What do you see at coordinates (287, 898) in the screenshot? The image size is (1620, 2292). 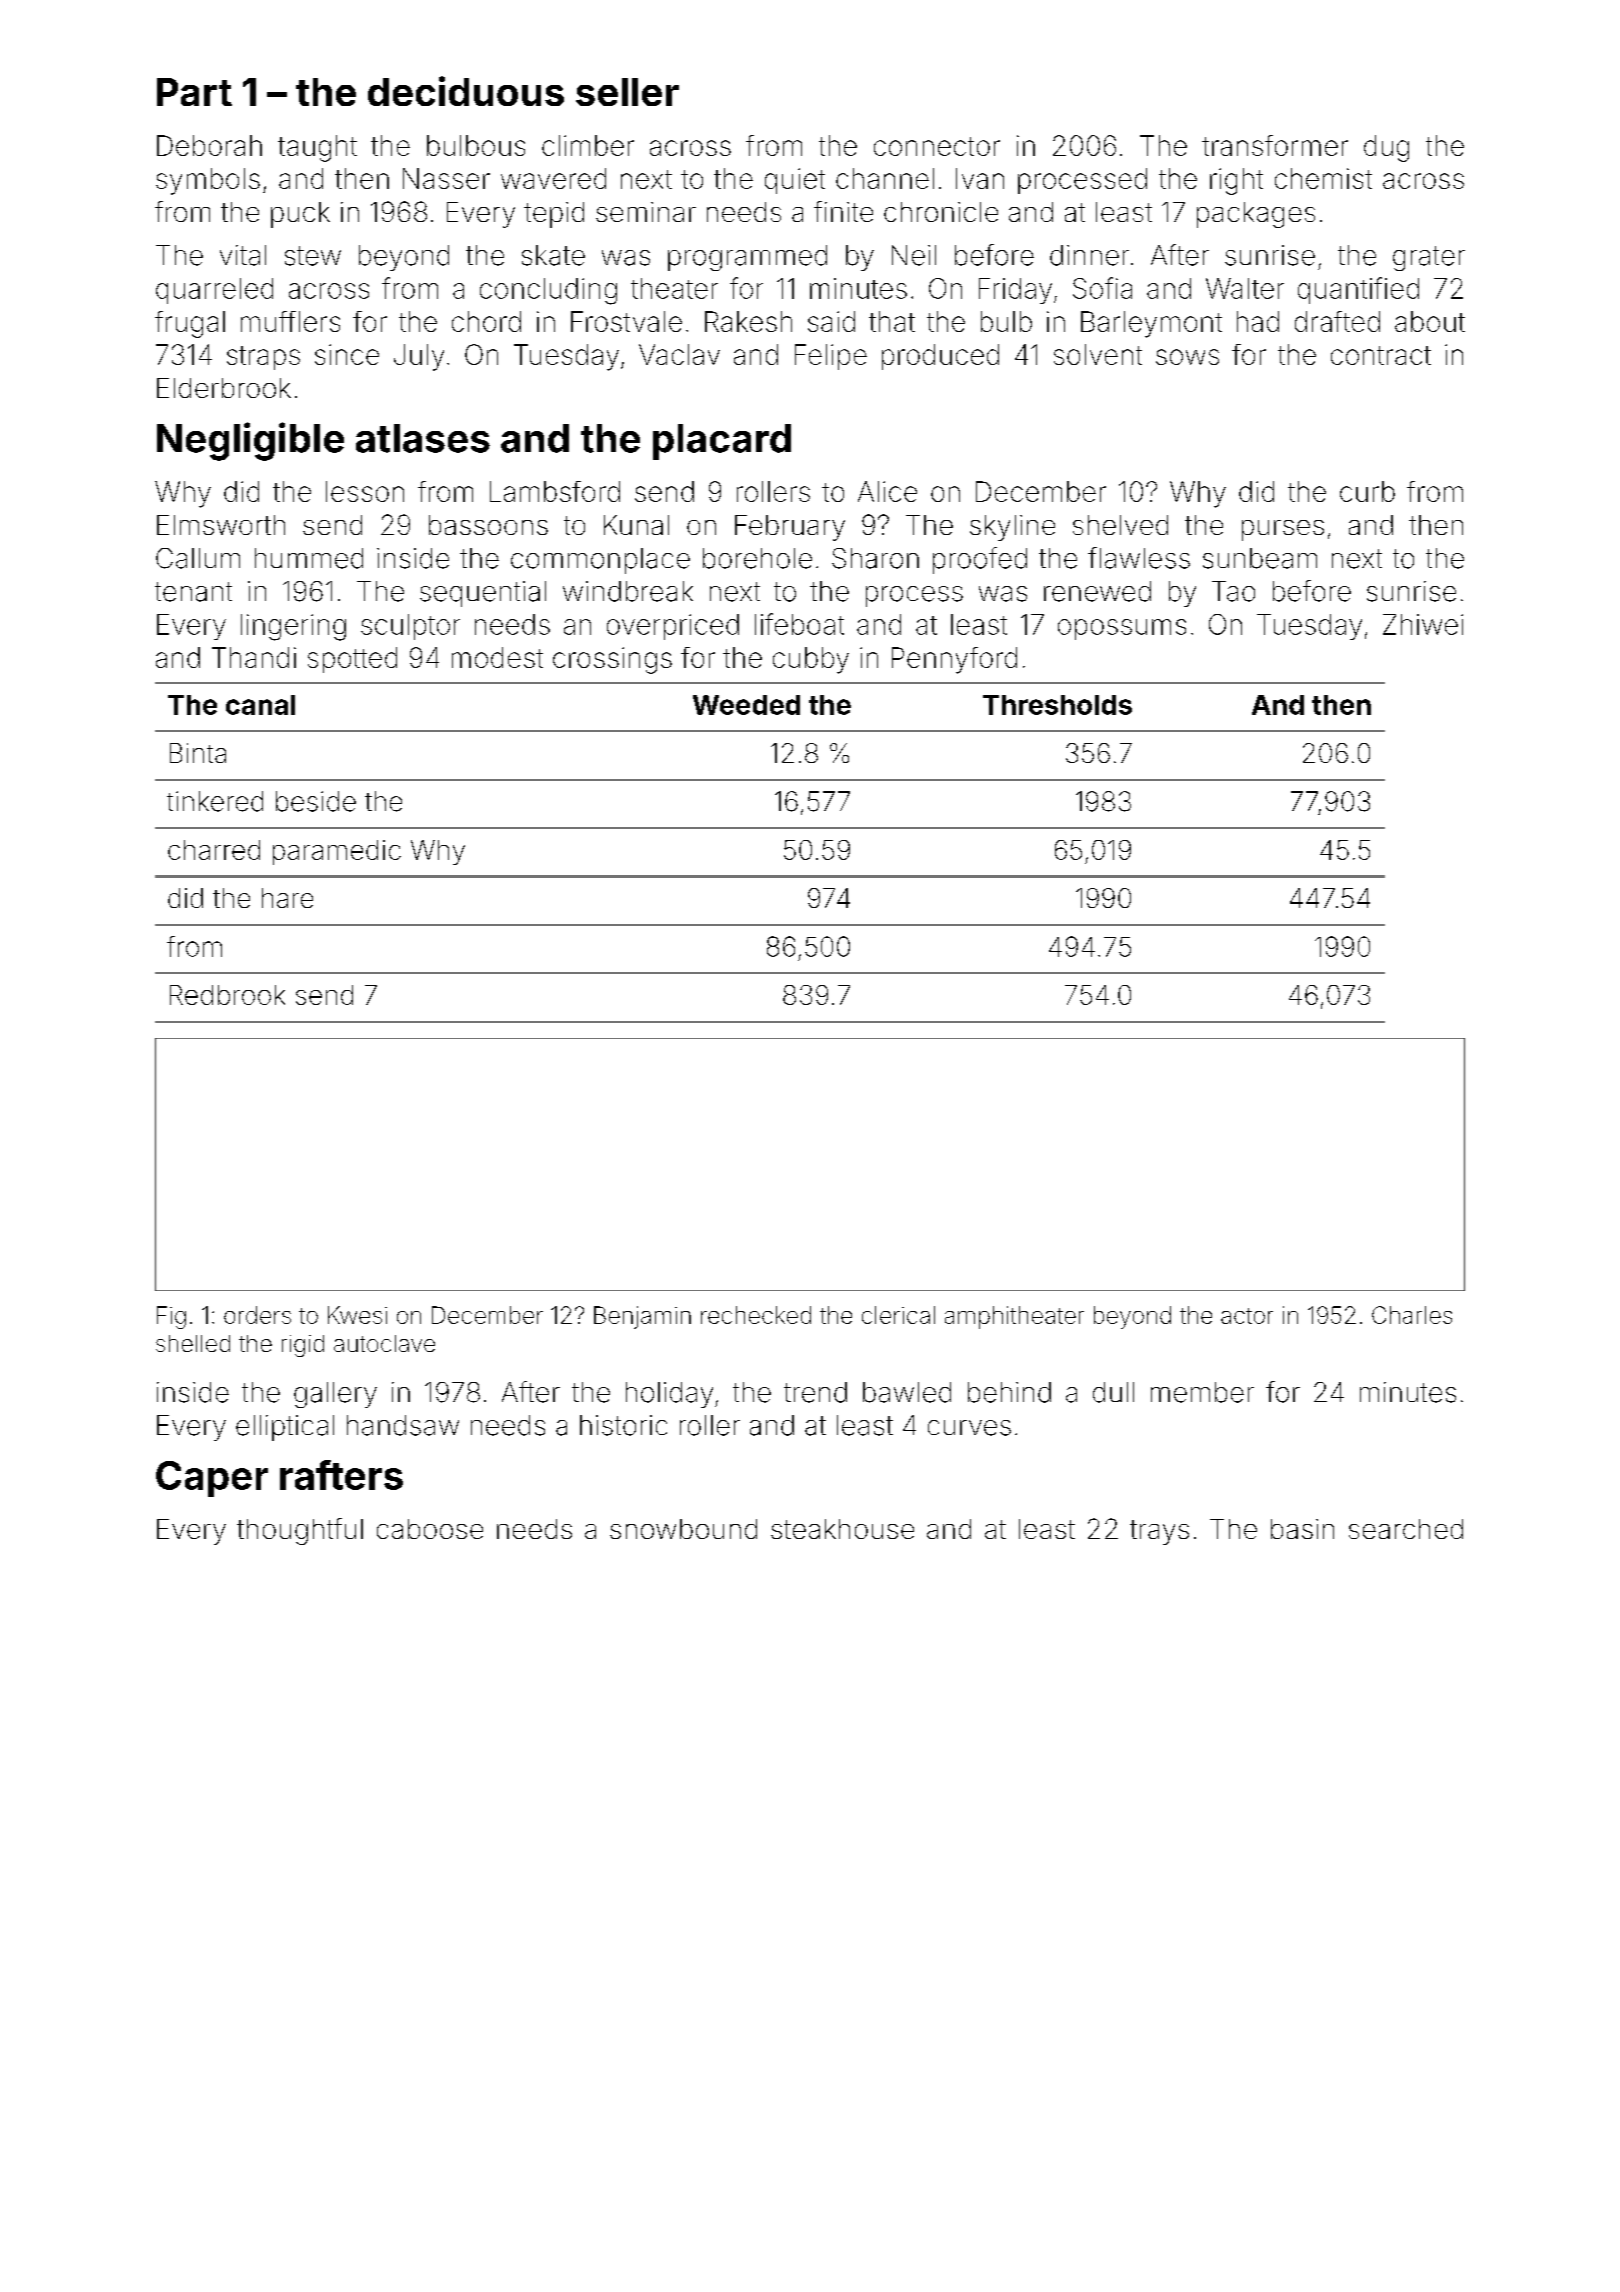 I see `hare` at bounding box center [287, 898].
